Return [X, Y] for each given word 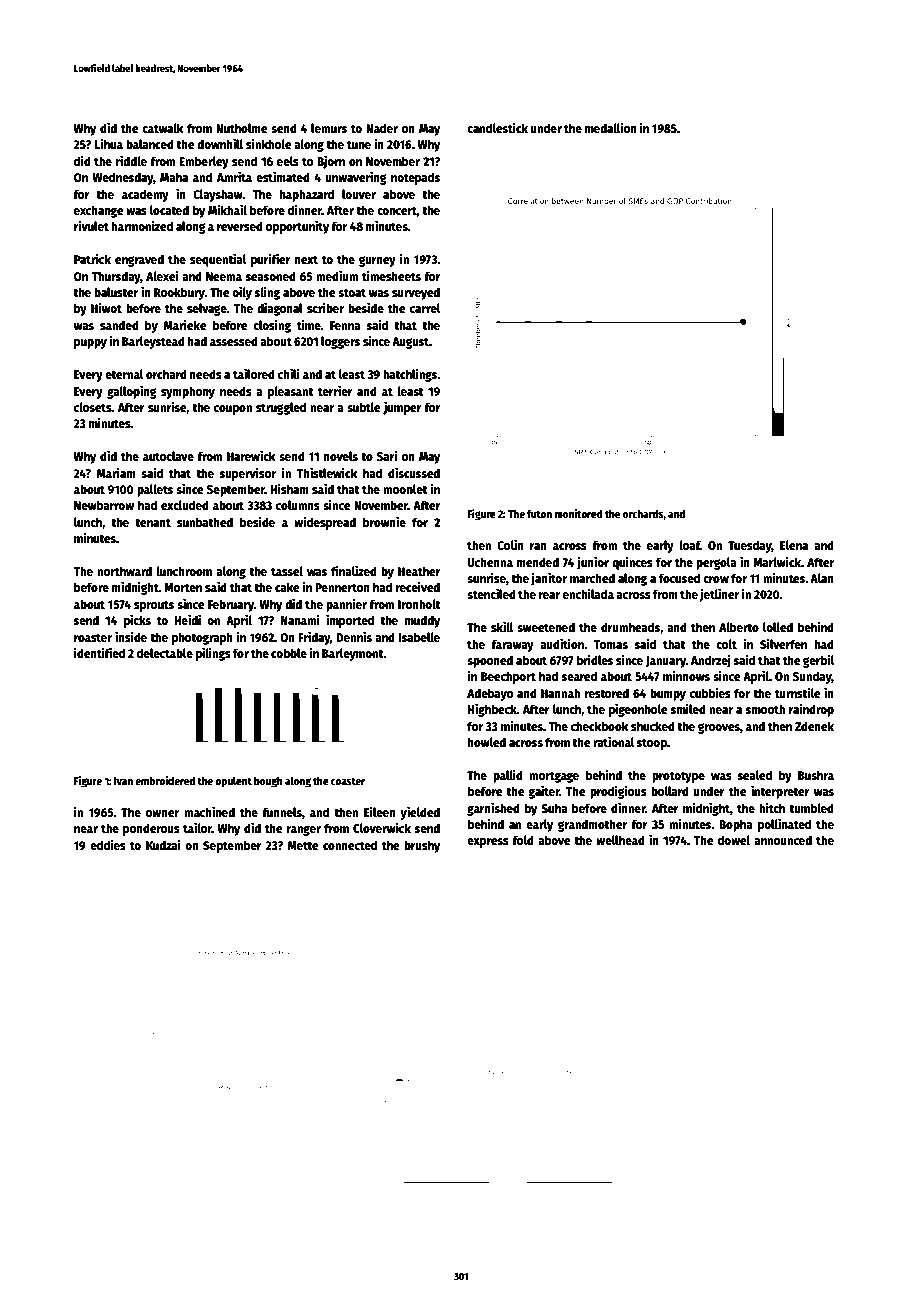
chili [289, 374]
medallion [611, 128]
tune [359, 144]
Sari [387, 456]
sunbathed [205, 522]
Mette [303, 845]
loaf [689, 545]
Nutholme [242, 128]
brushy [422, 846]
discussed [414, 473]
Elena [794, 545]
